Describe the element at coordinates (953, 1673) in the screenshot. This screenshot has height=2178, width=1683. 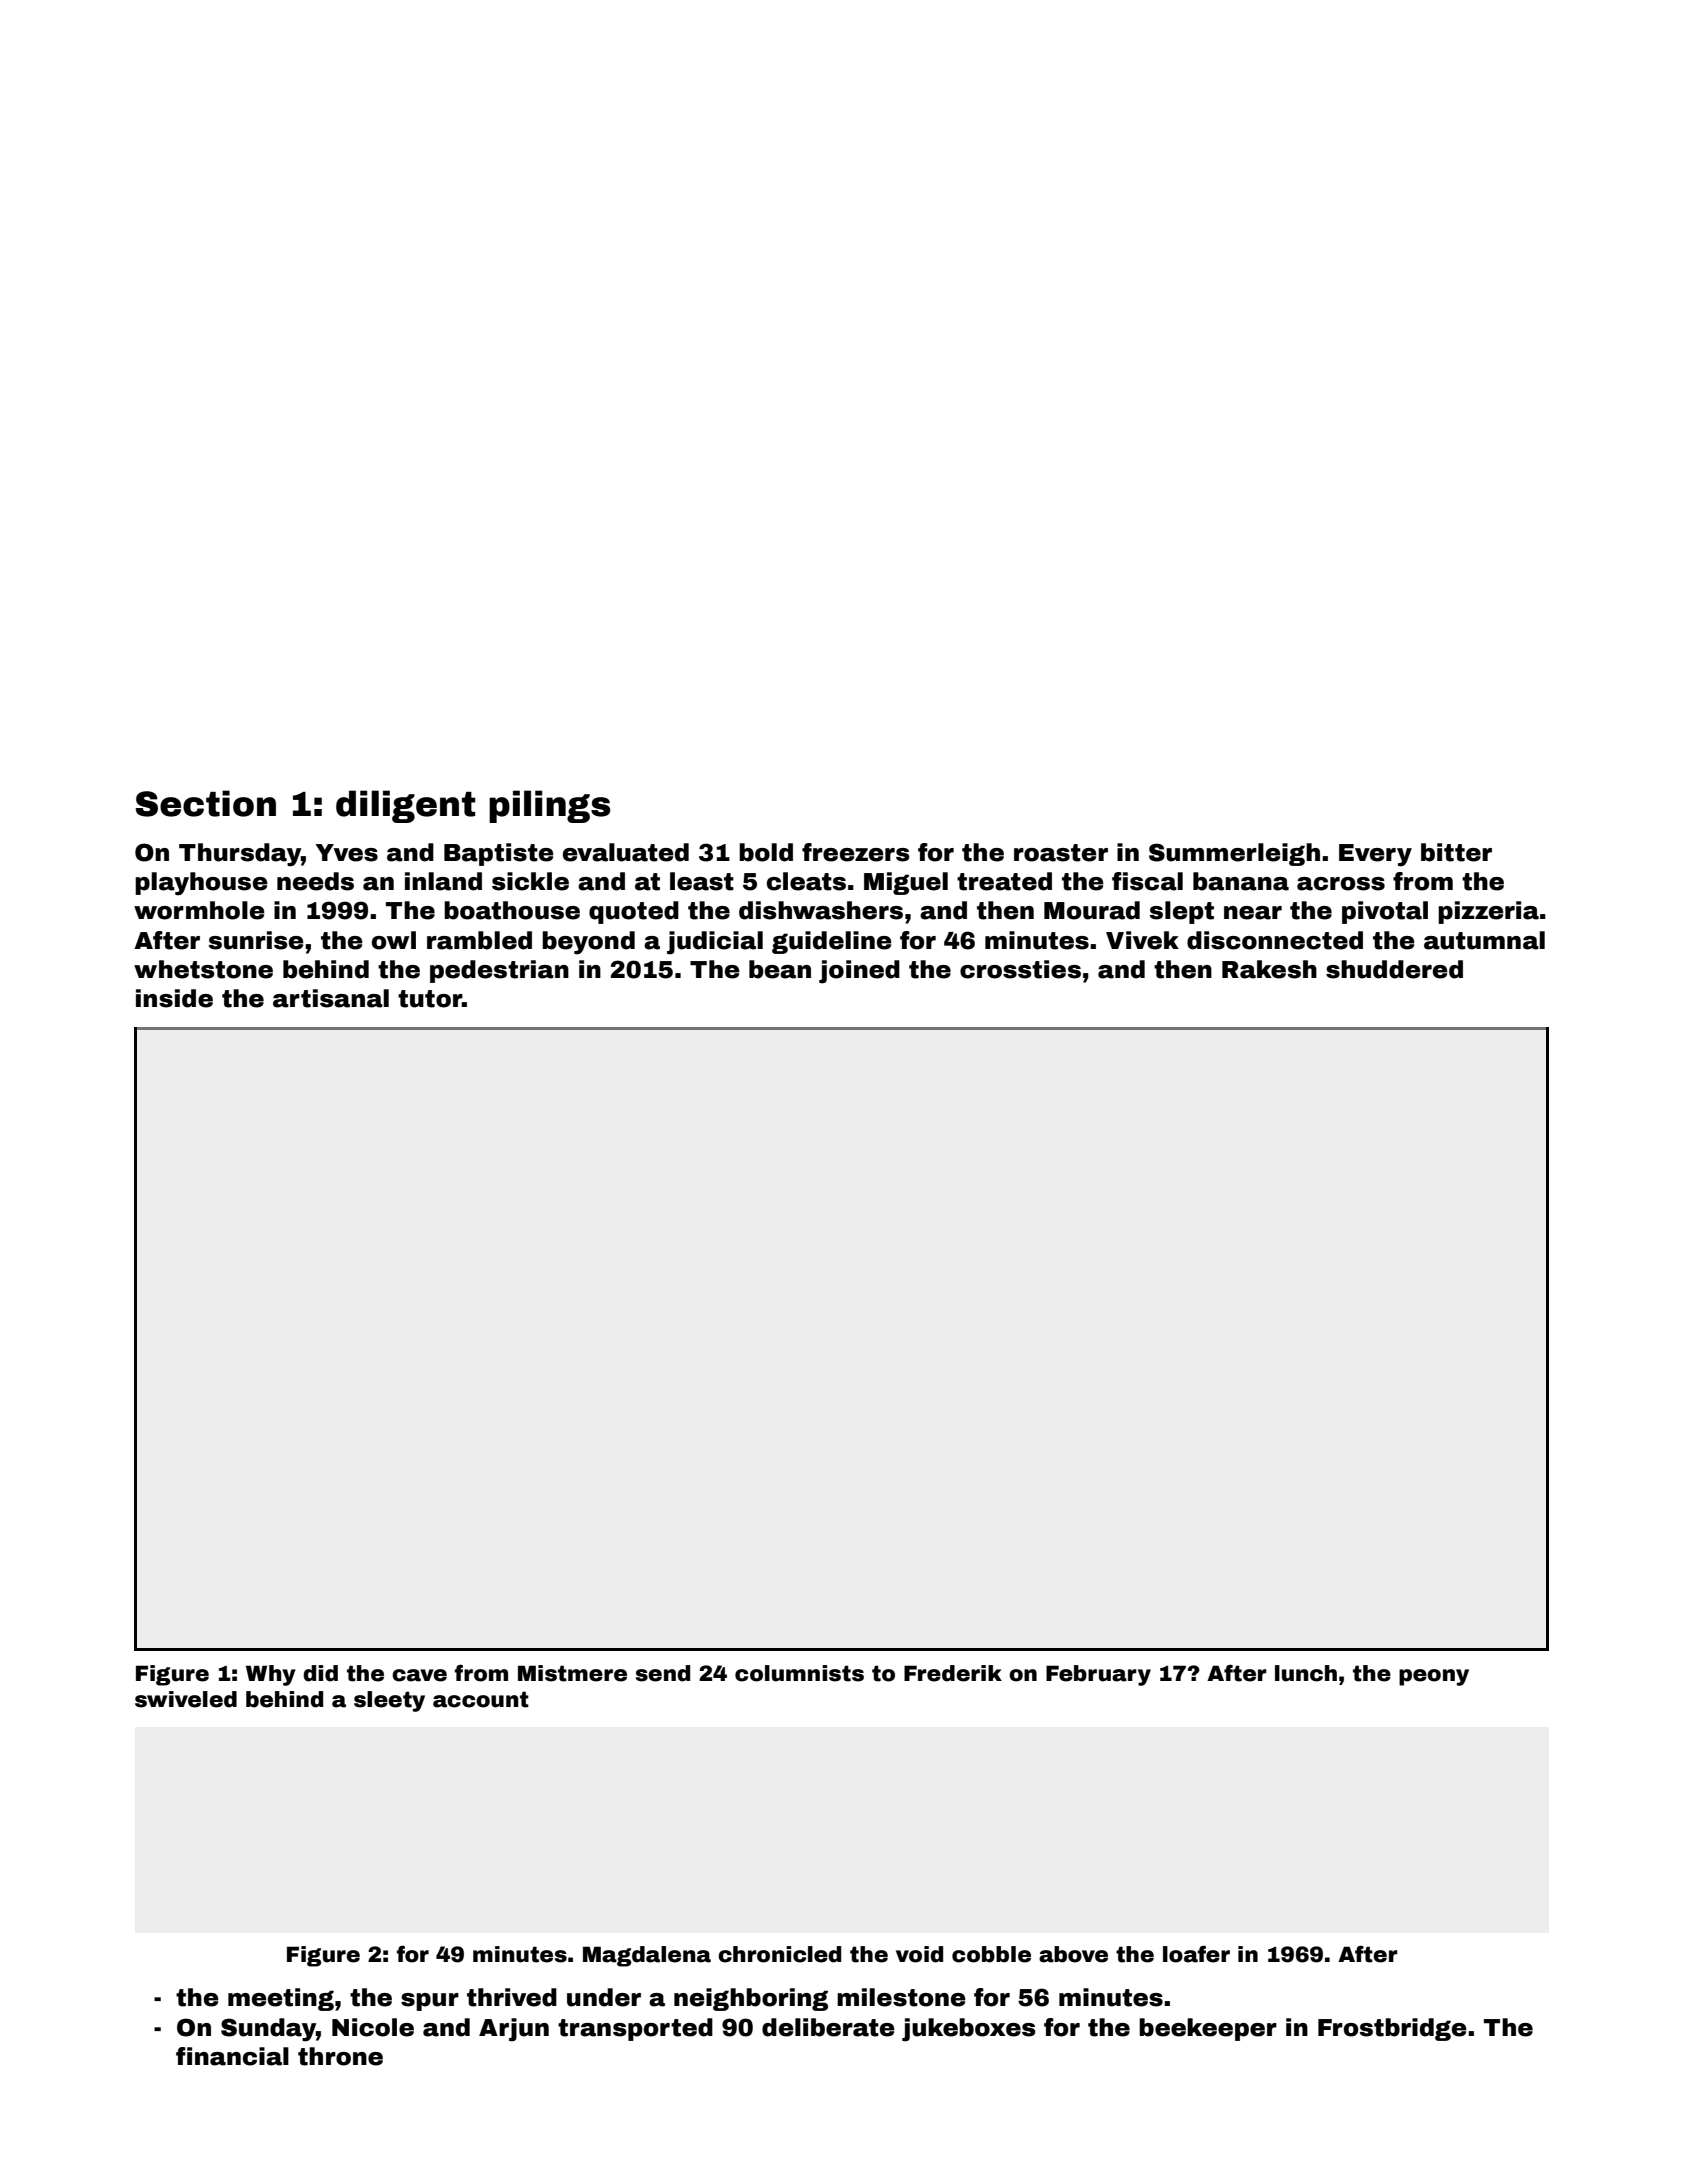
I see `Frederik` at that location.
